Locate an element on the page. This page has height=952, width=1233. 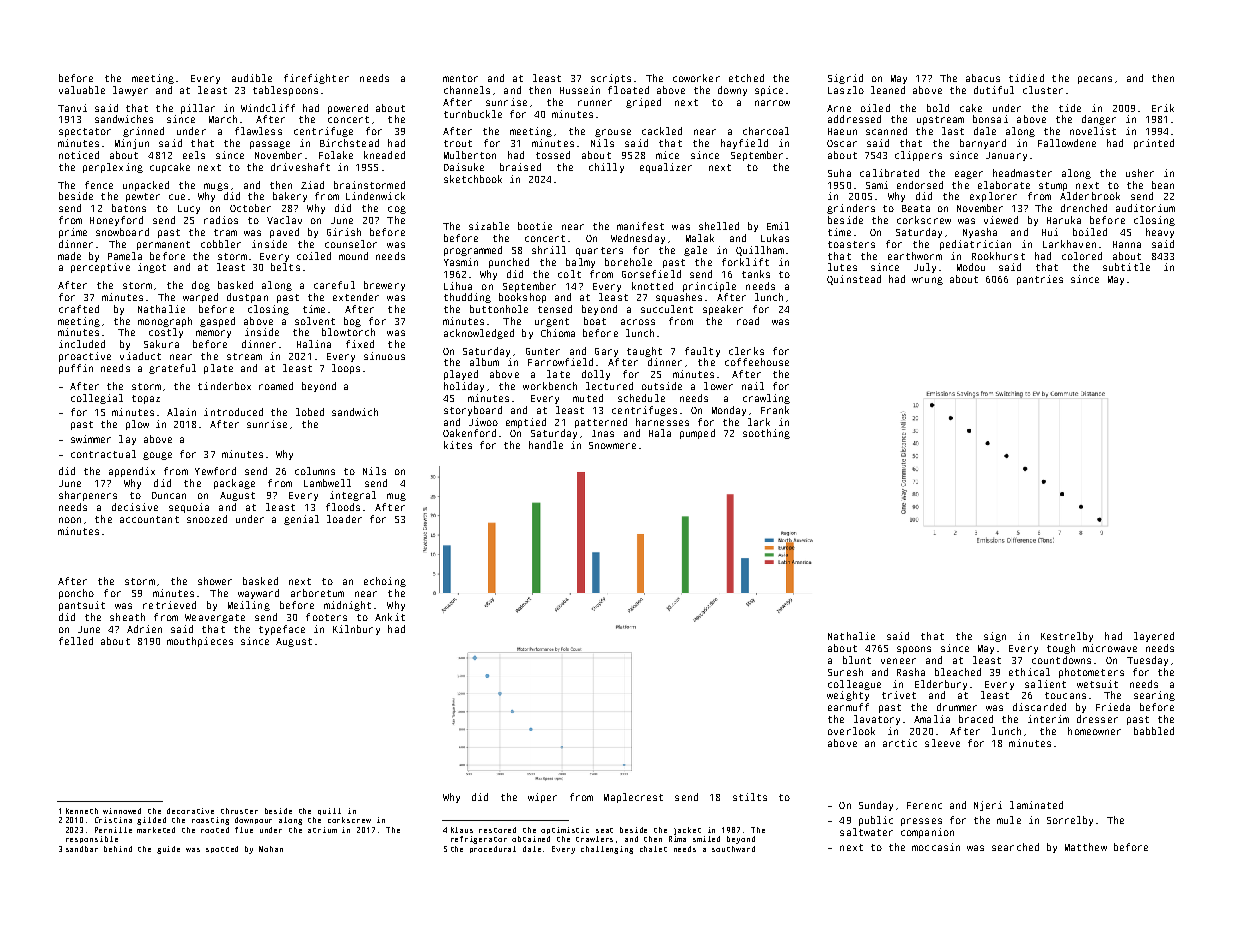
pecans is located at coordinates (1095, 80).
